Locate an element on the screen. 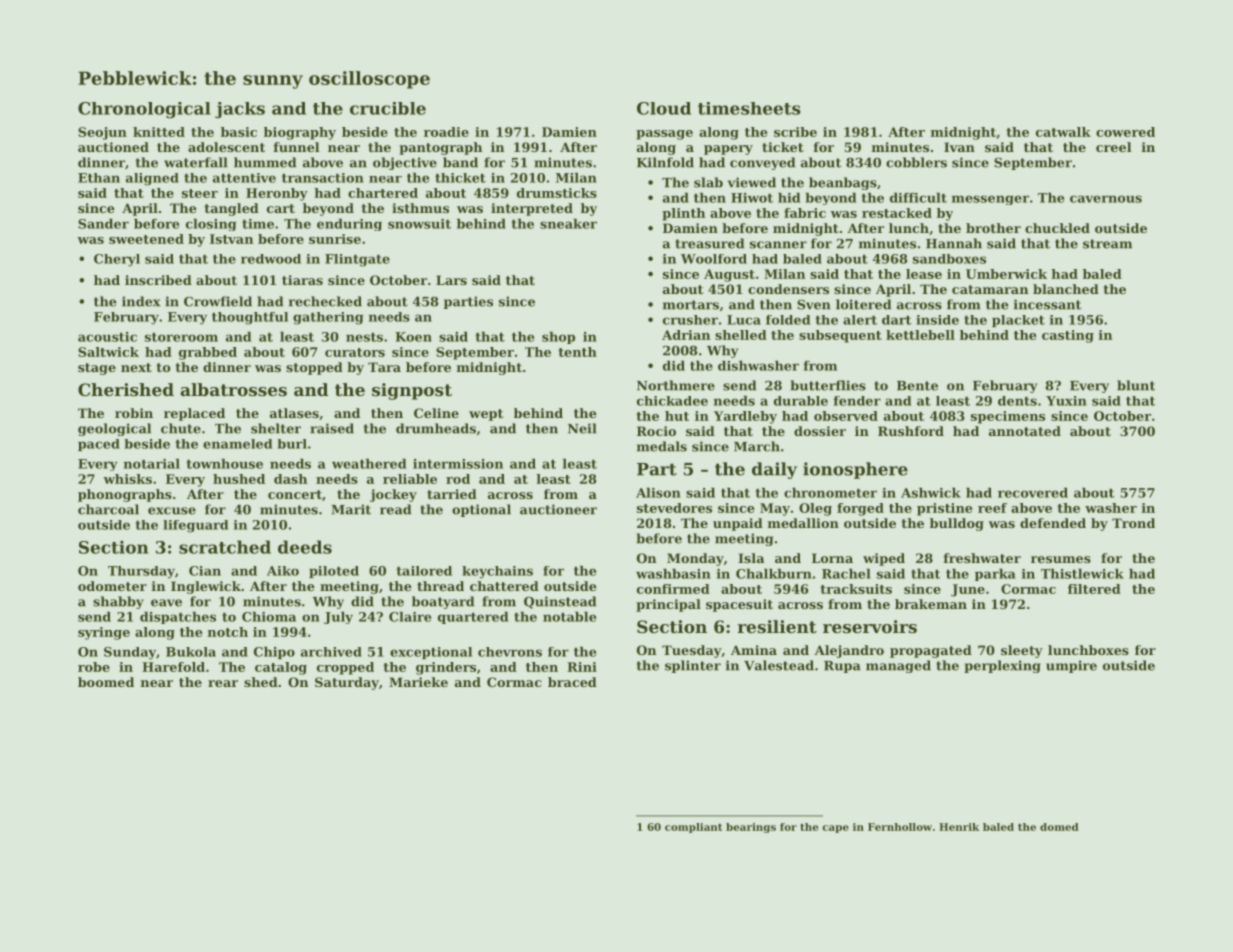  tarried is located at coordinates (452, 494).
